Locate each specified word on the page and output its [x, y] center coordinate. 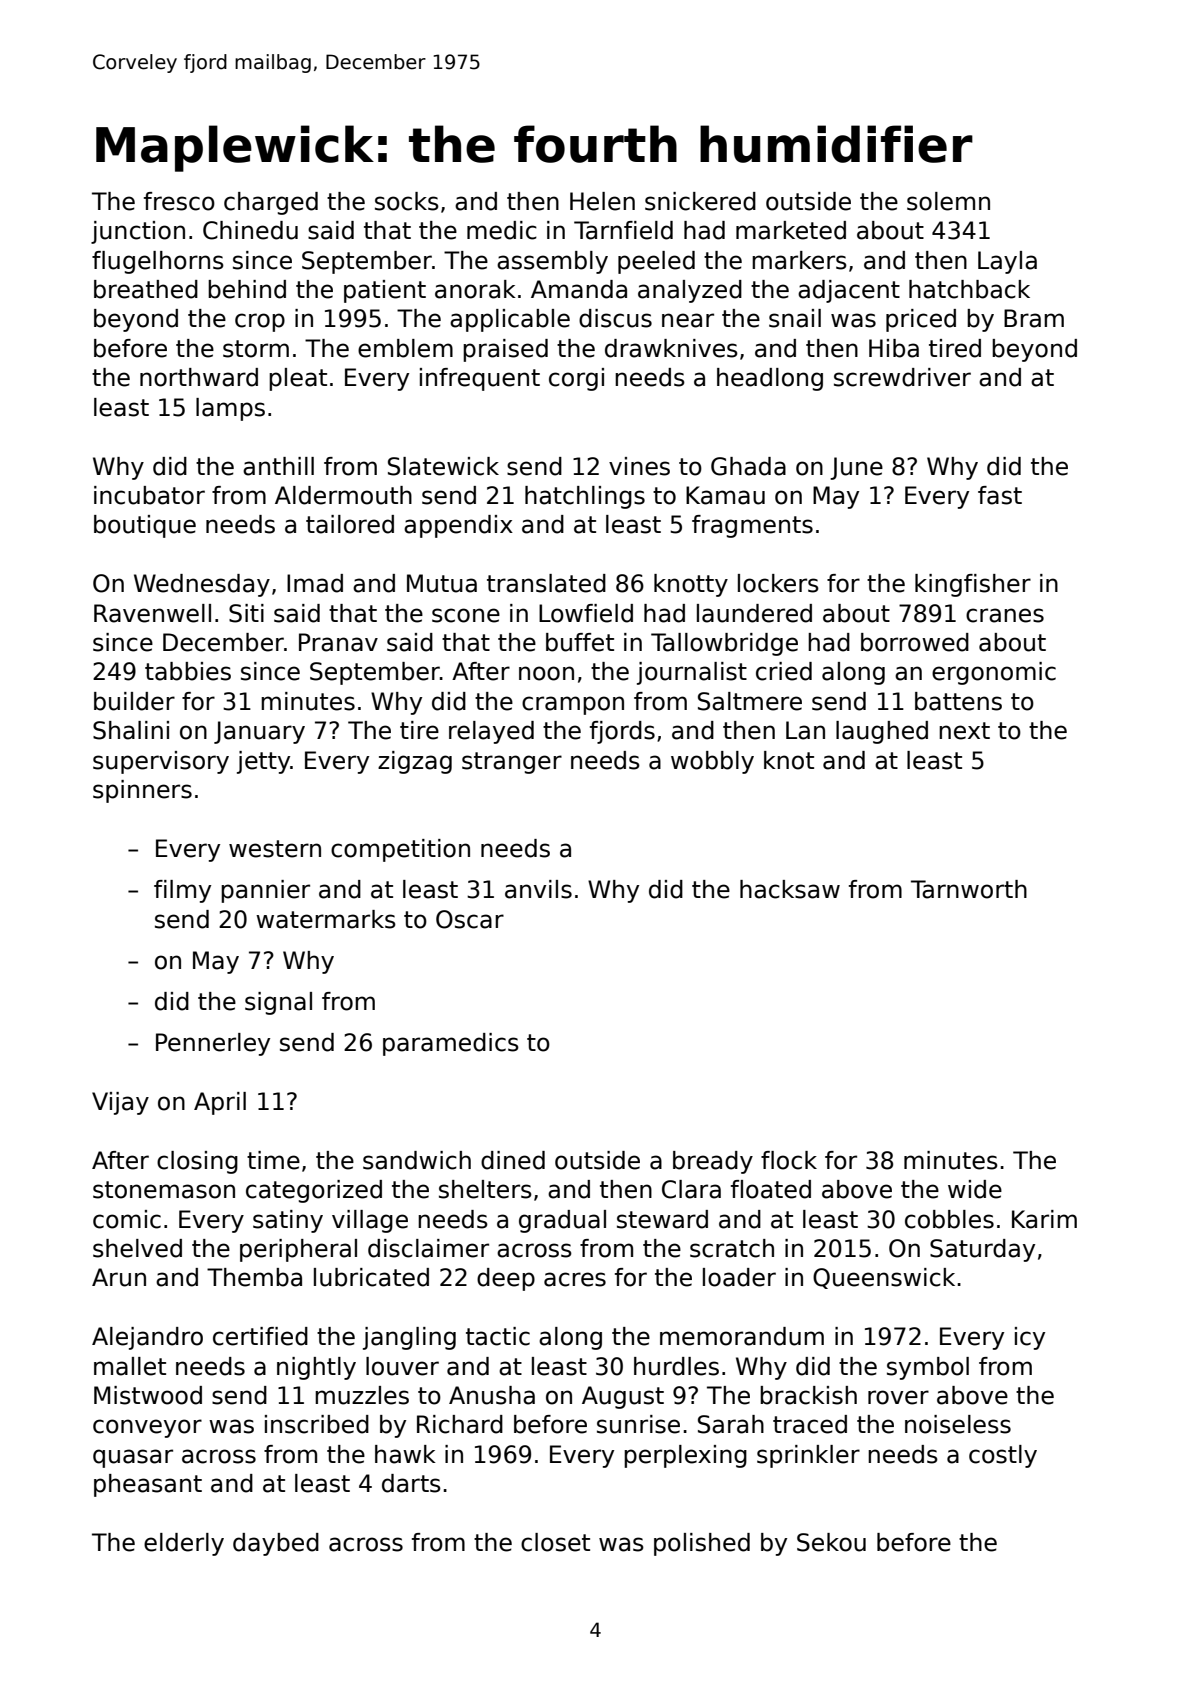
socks [407, 201]
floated [771, 1189]
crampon [573, 705]
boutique [145, 526]
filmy [182, 891]
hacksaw [790, 889]
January [259, 732]
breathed [146, 289]
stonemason [164, 1190]
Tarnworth [969, 889]
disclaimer [428, 1248]
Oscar [470, 919]
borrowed [915, 642]
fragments [752, 526]
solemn [948, 201]
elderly [184, 1544]
